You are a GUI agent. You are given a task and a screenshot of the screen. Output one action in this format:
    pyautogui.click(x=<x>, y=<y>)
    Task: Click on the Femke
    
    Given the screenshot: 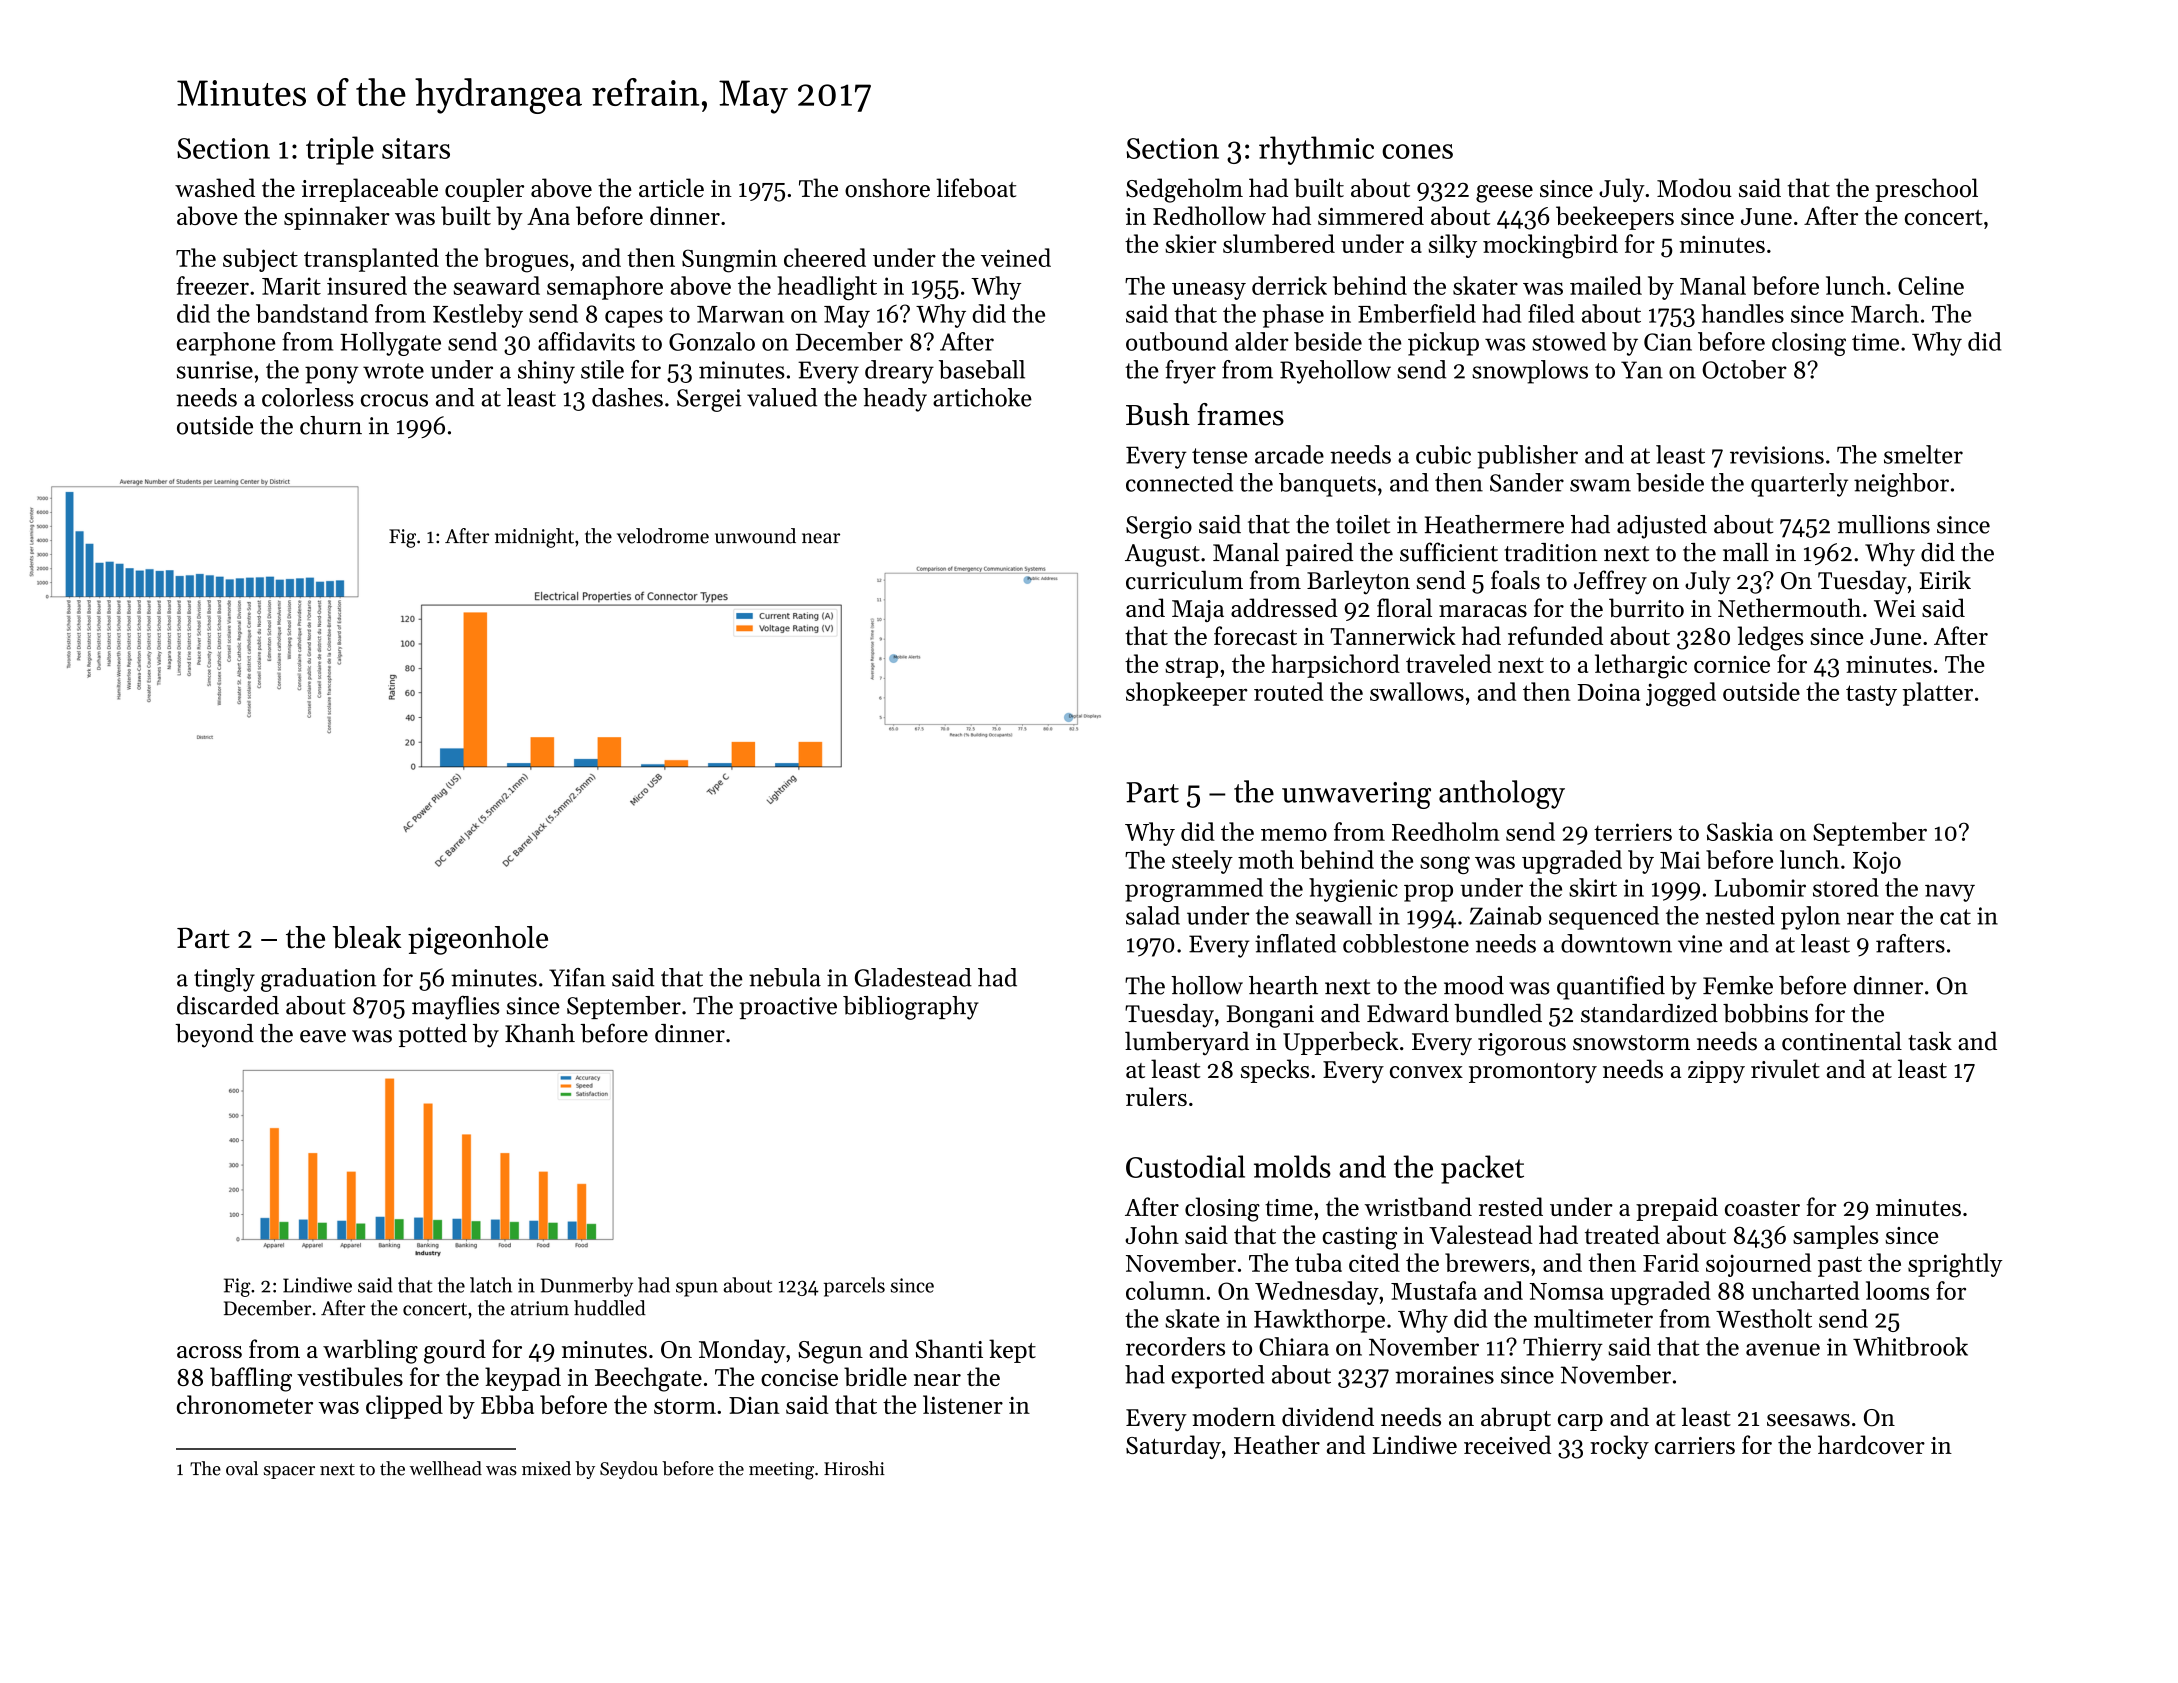 What is the action you would take?
    pyautogui.click(x=1738, y=985)
